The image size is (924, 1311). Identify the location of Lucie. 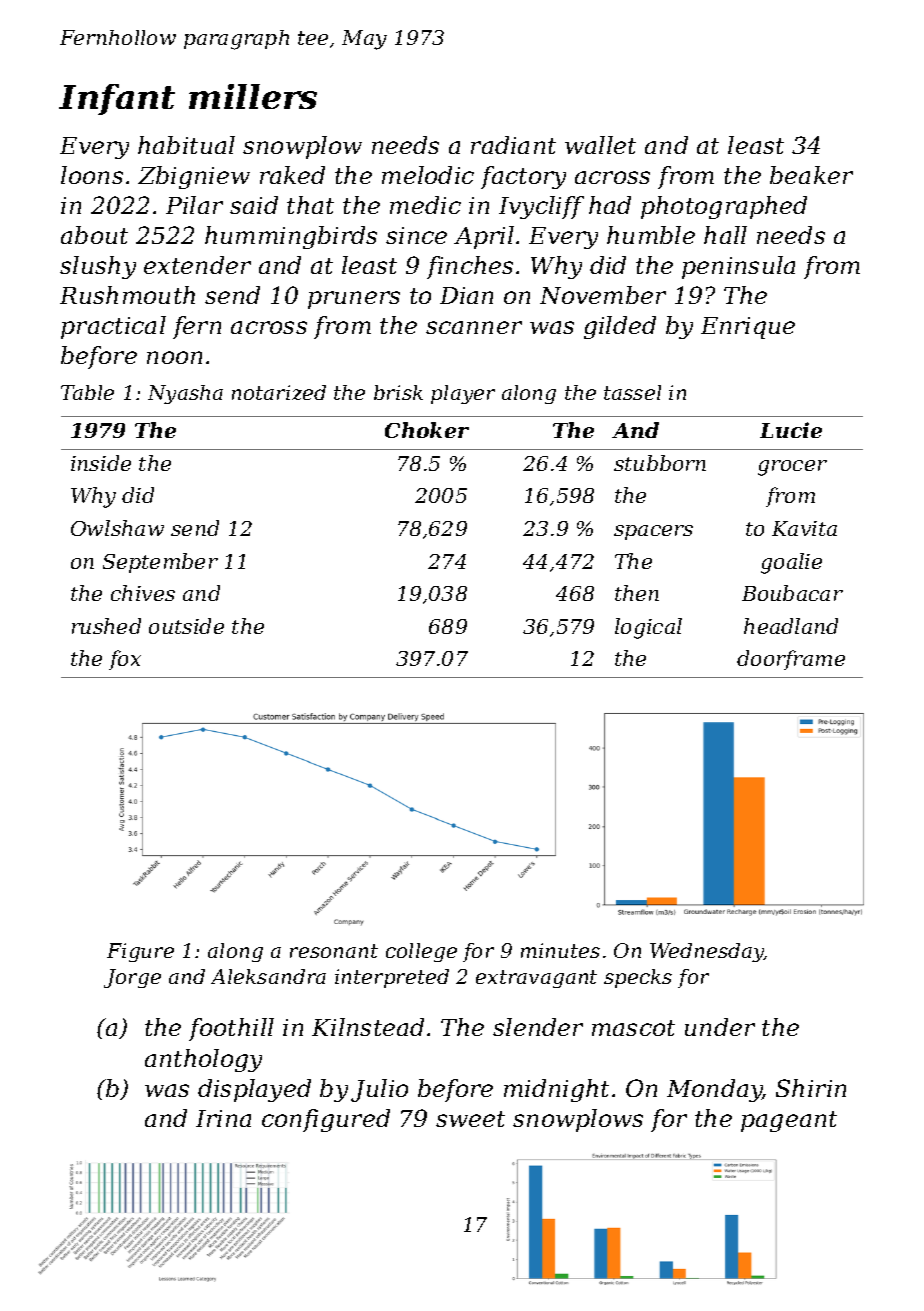
(791, 430).
